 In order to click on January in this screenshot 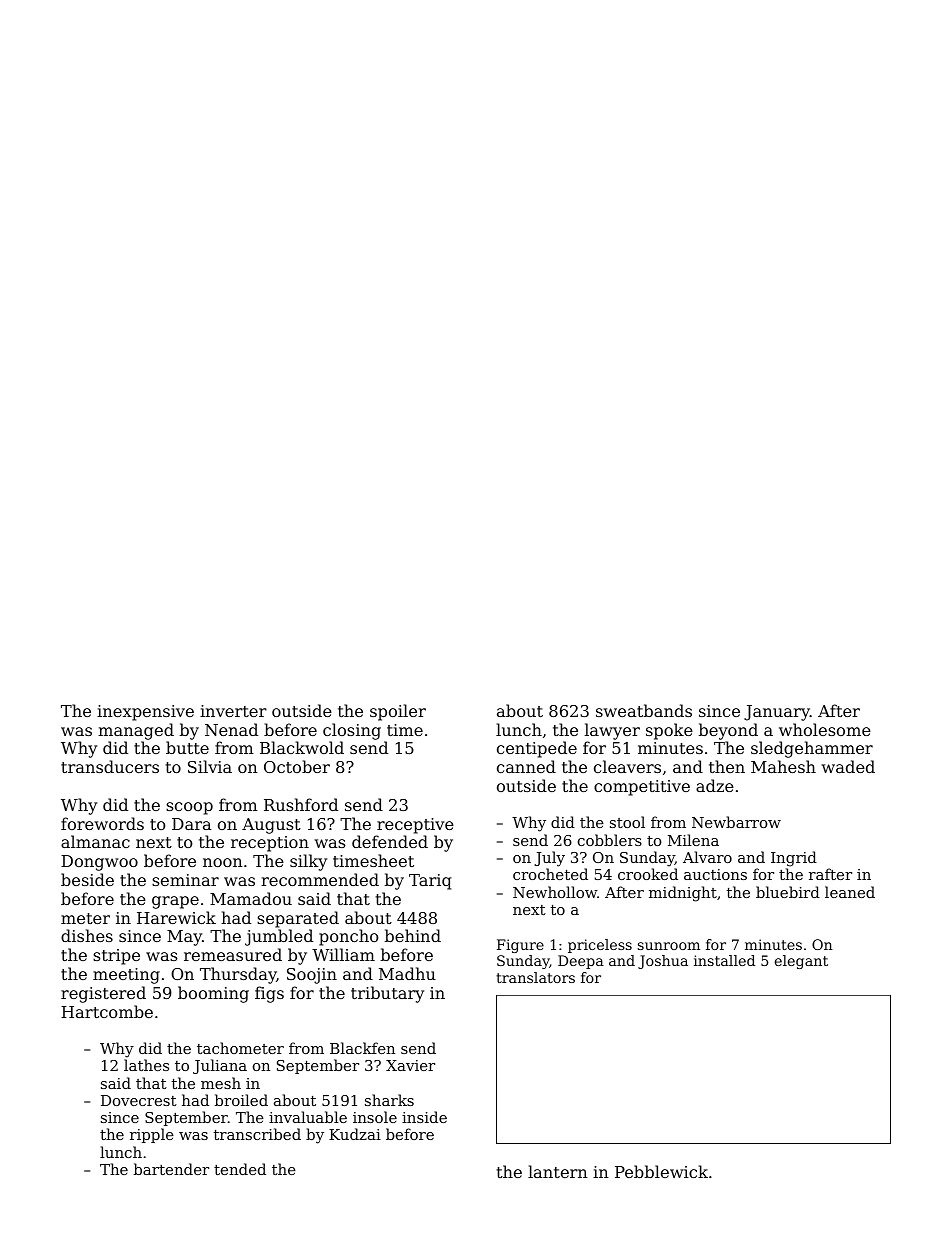, I will do `click(777, 713)`.
